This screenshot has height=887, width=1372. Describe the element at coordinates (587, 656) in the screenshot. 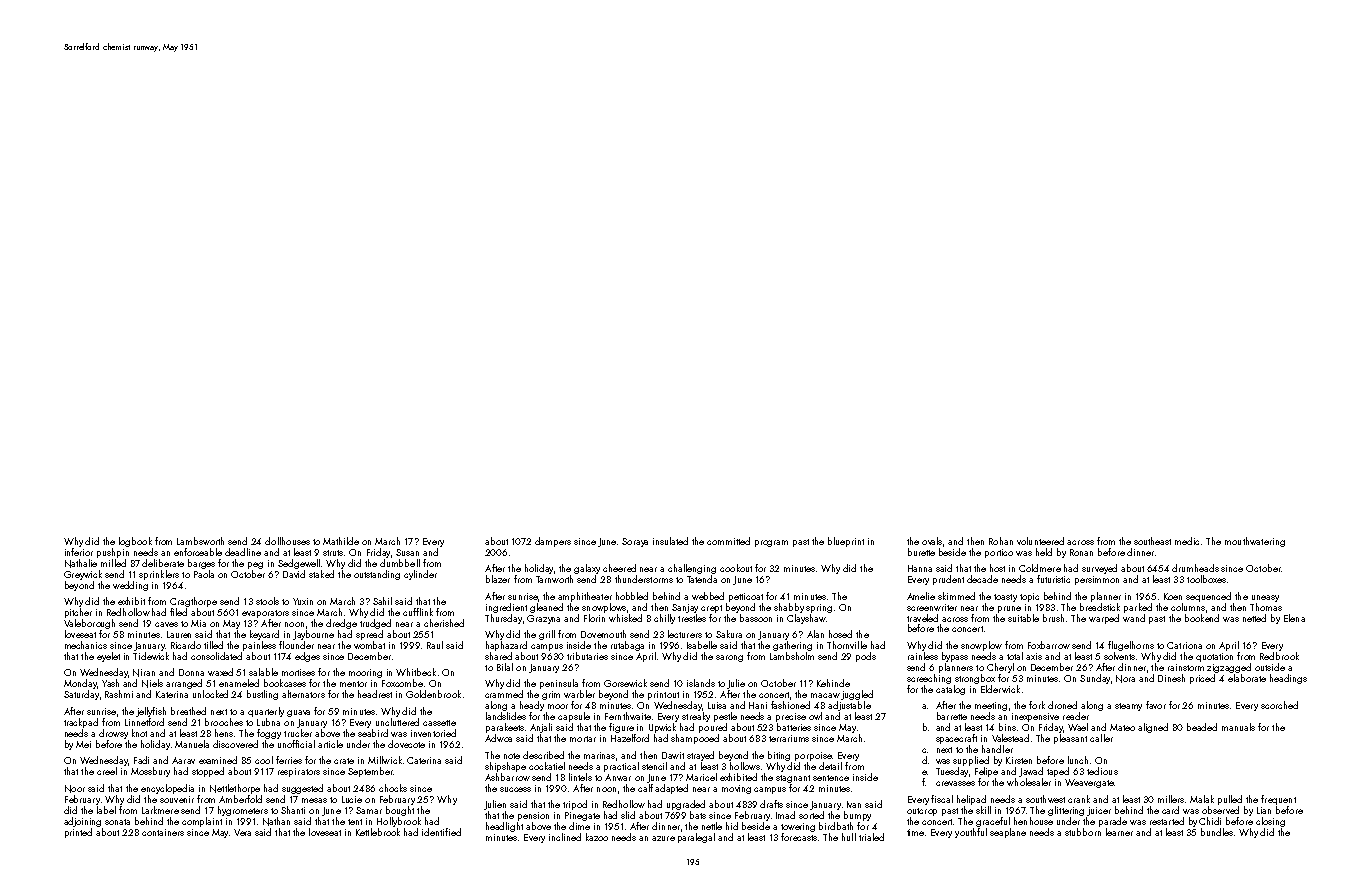

I see `tributaries` at that location.
